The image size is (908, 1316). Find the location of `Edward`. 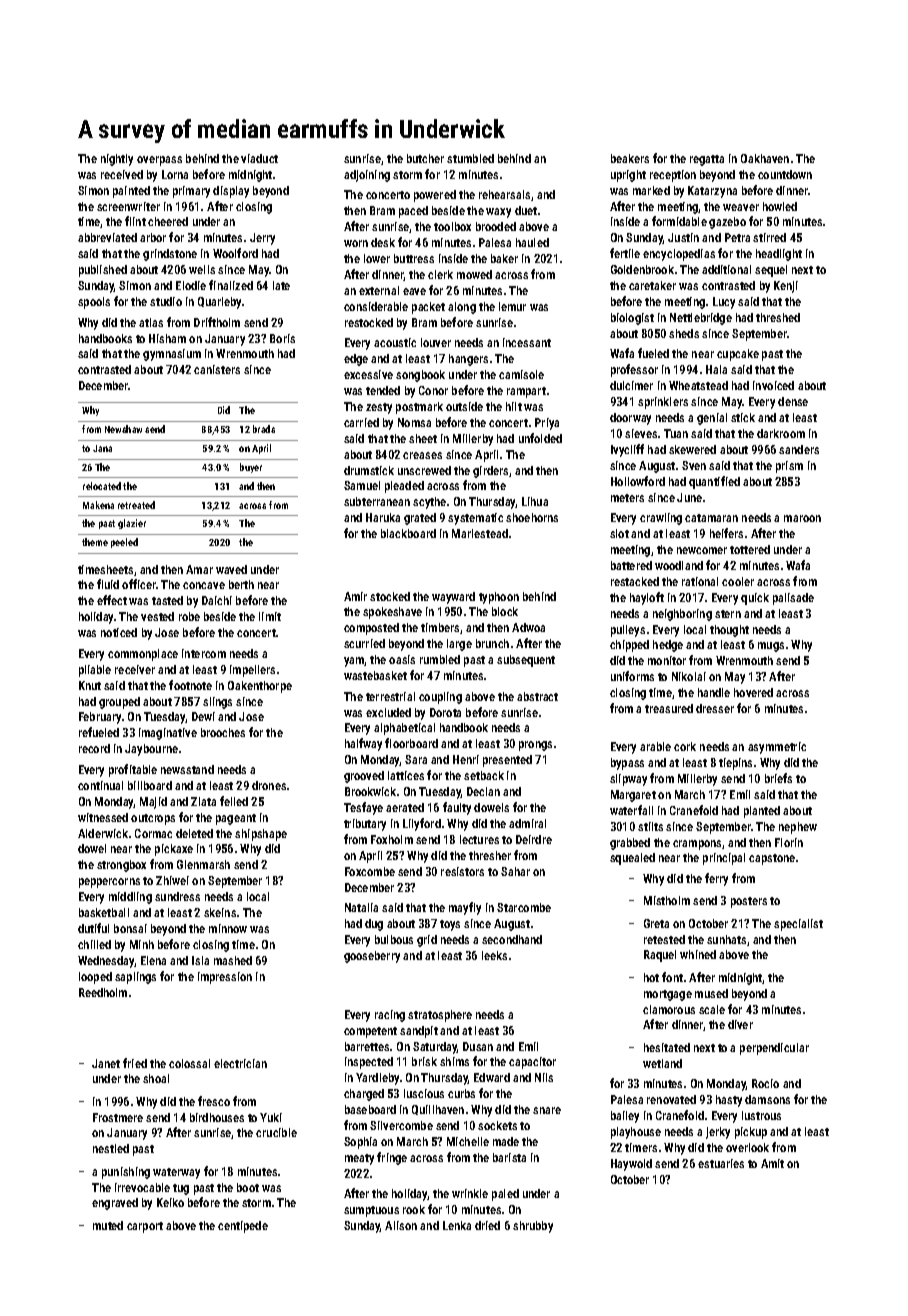

Edward is located at coordinates (492, 1077).
